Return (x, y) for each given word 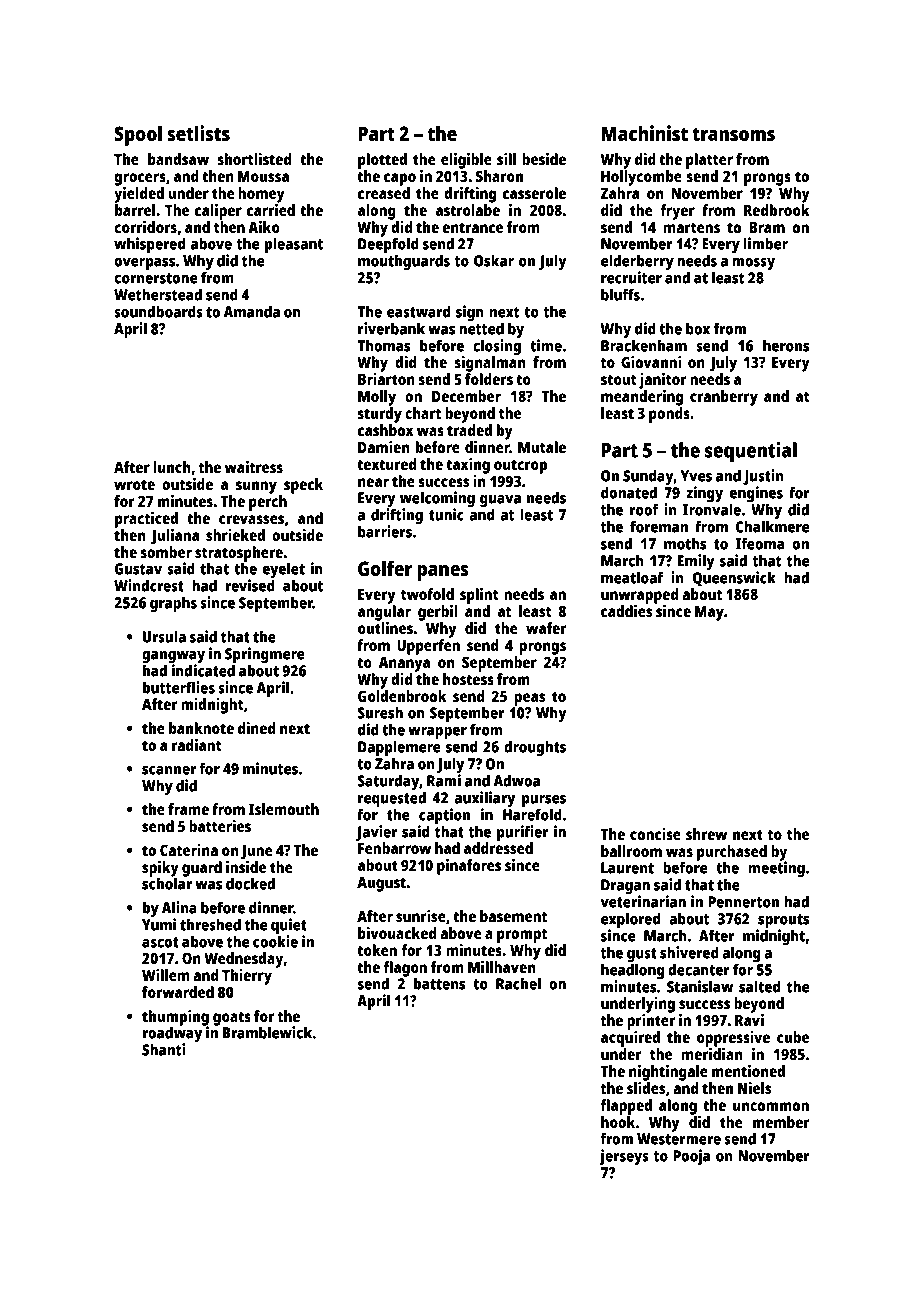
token (377, 950)
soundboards (158, 311)
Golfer (385, 568)
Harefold (532, 814)
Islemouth (284, 809)
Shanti (164, 1049)
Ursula (164, 636)
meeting (776, 869)
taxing (468, 466)
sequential (751, 452)
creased (384, 193)
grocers (140, 179)
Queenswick (734, 578)
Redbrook (777, 210)
